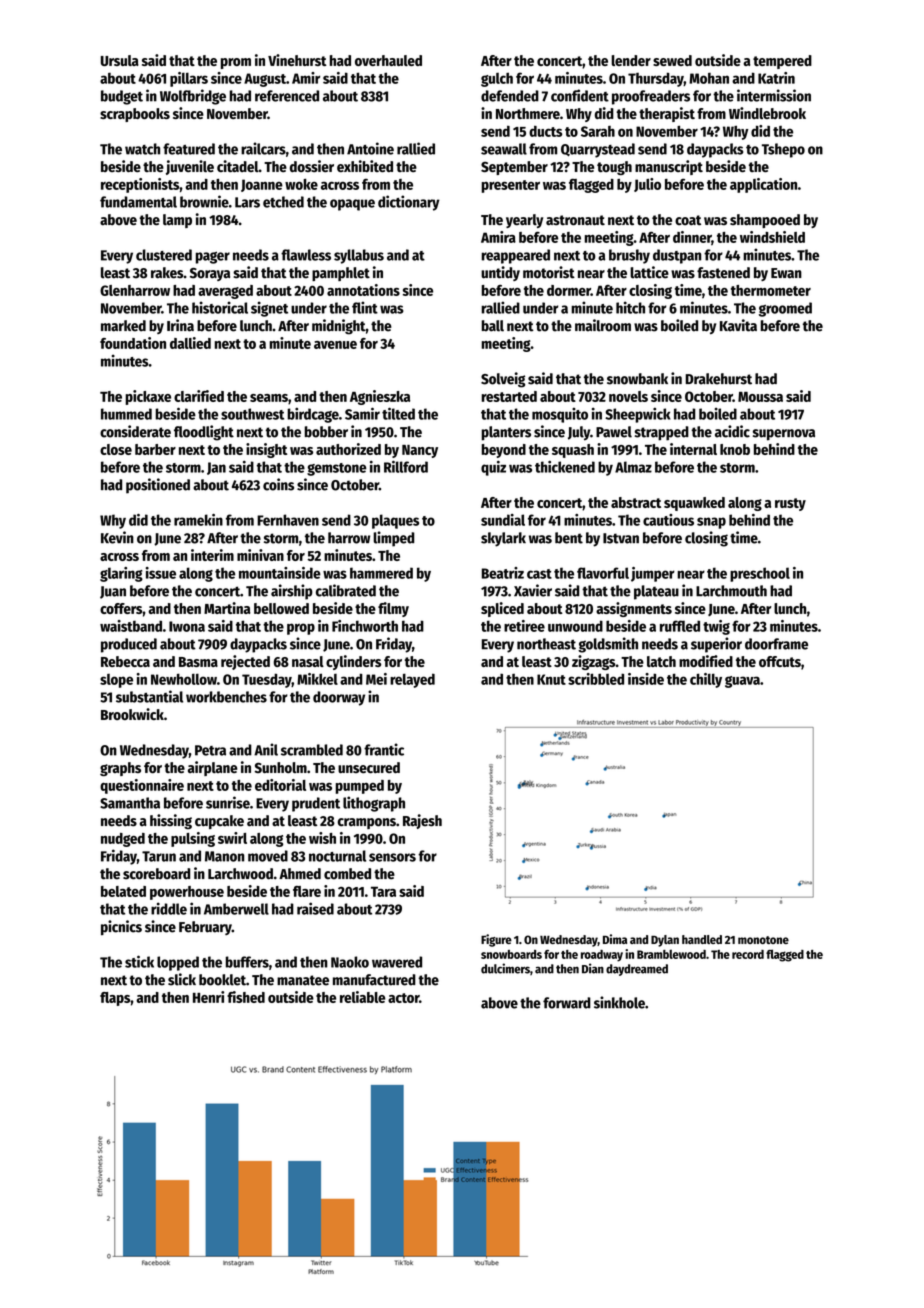 This image has width=924, height=1308. What do you see at coordinates (139, 961) in the image?
I see `stick` at bounding box center [139, 961].
